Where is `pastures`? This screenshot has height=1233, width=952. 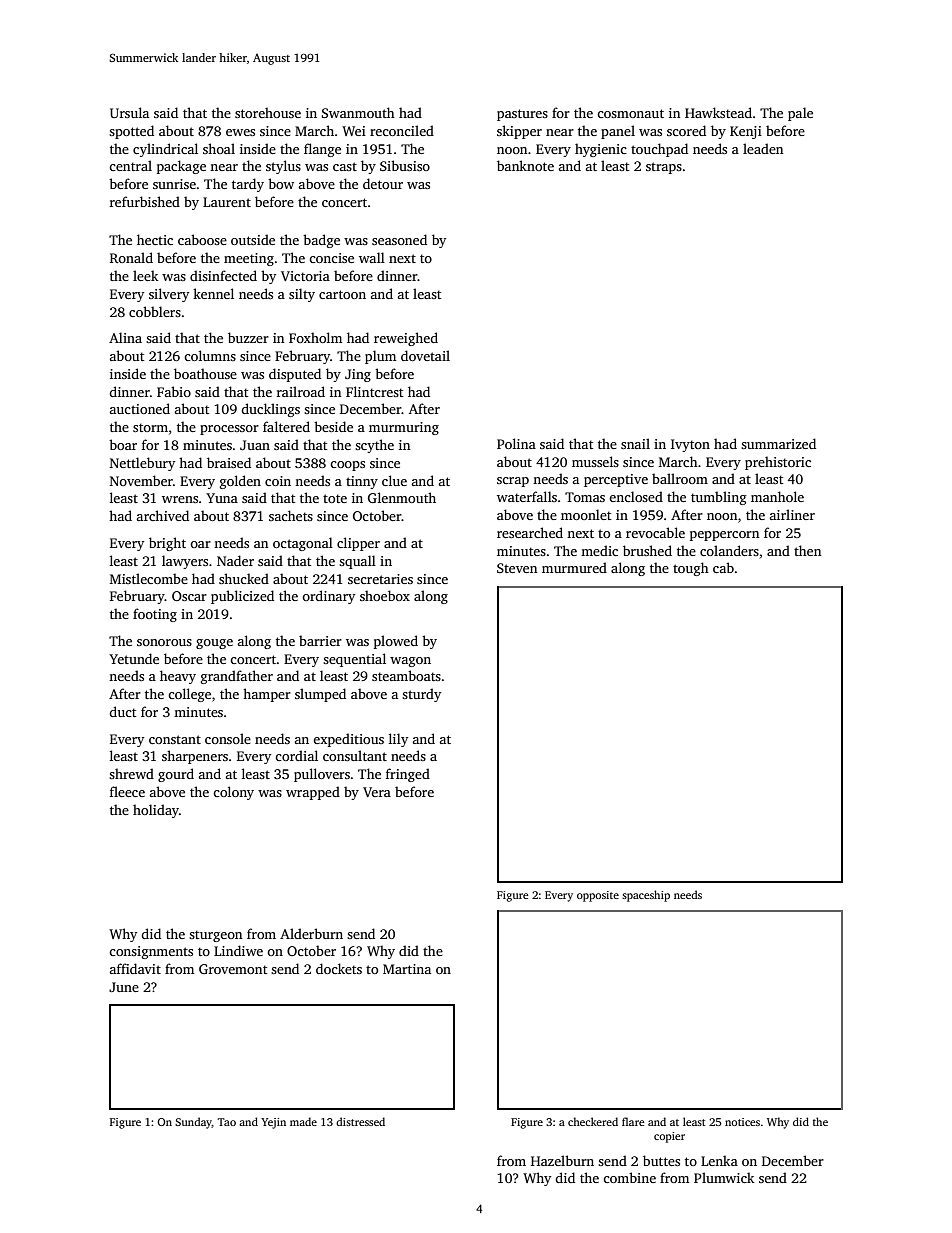
pastures is located at coordinates (522, 115).
